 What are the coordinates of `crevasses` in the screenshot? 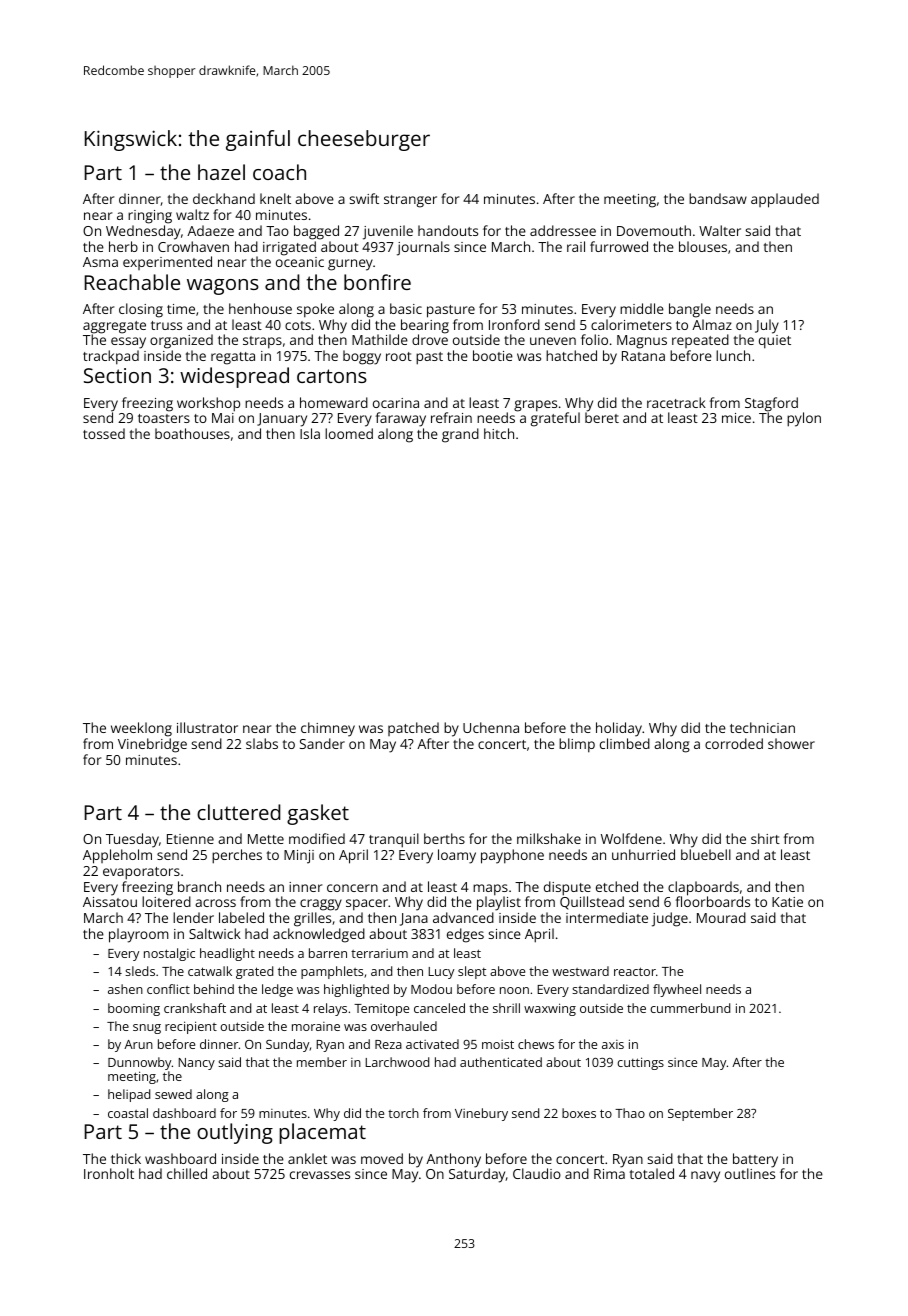 It's located at (320, 1175).
